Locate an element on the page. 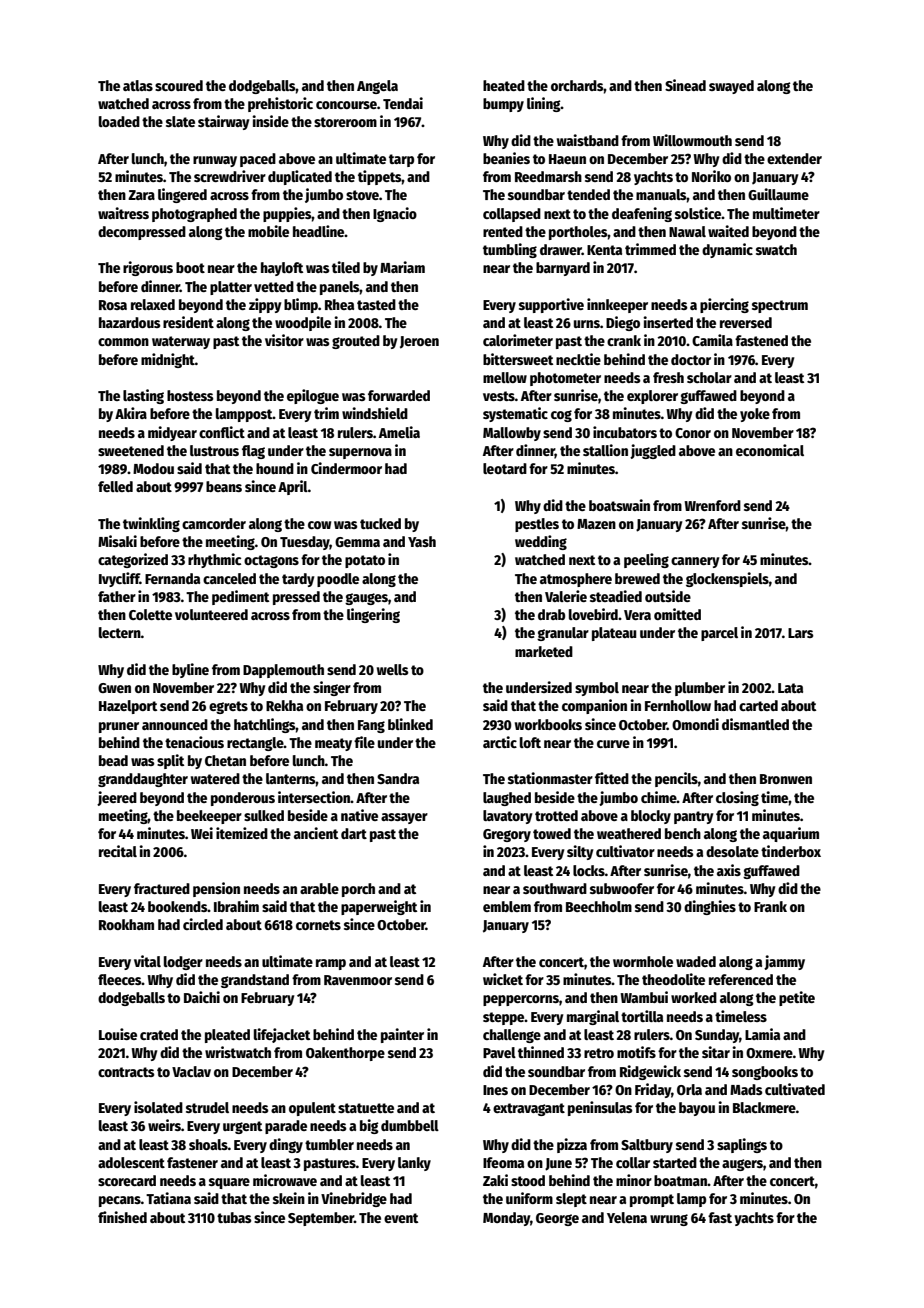  midnight is located at coordinates (168, 360).
